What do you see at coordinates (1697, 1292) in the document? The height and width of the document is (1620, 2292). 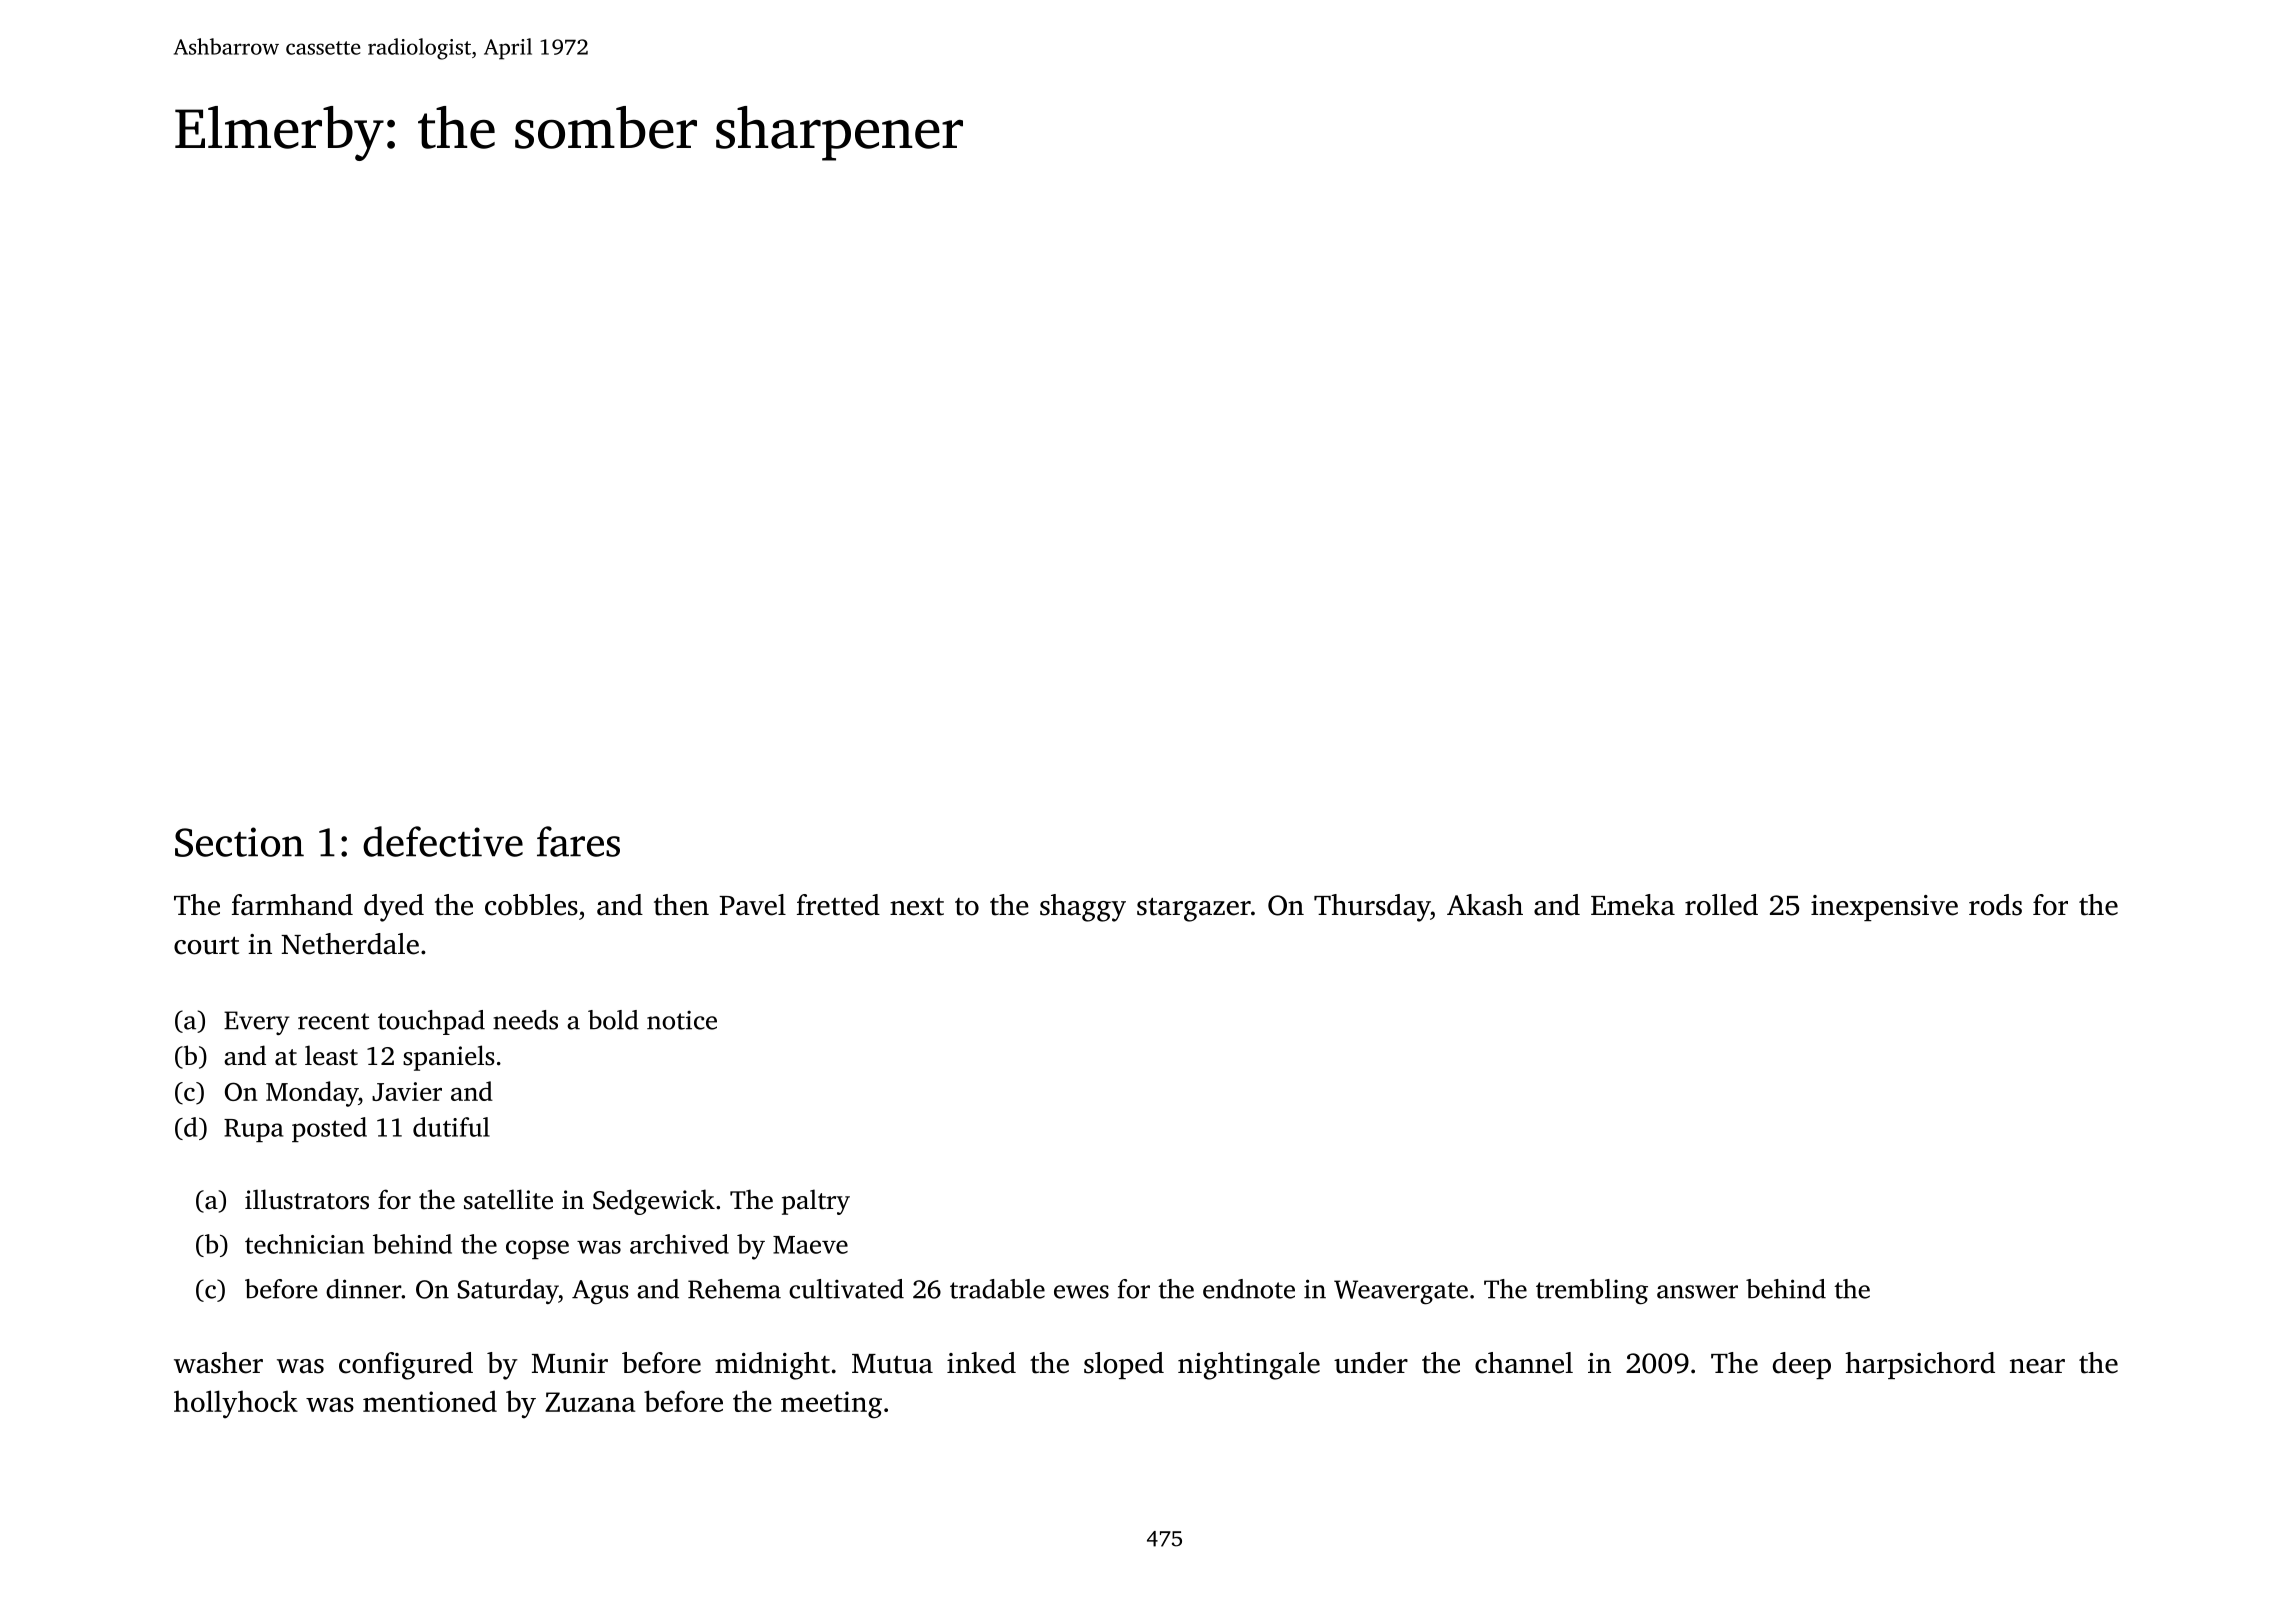 I see `answer` at bounding box center [1697, 1292].
